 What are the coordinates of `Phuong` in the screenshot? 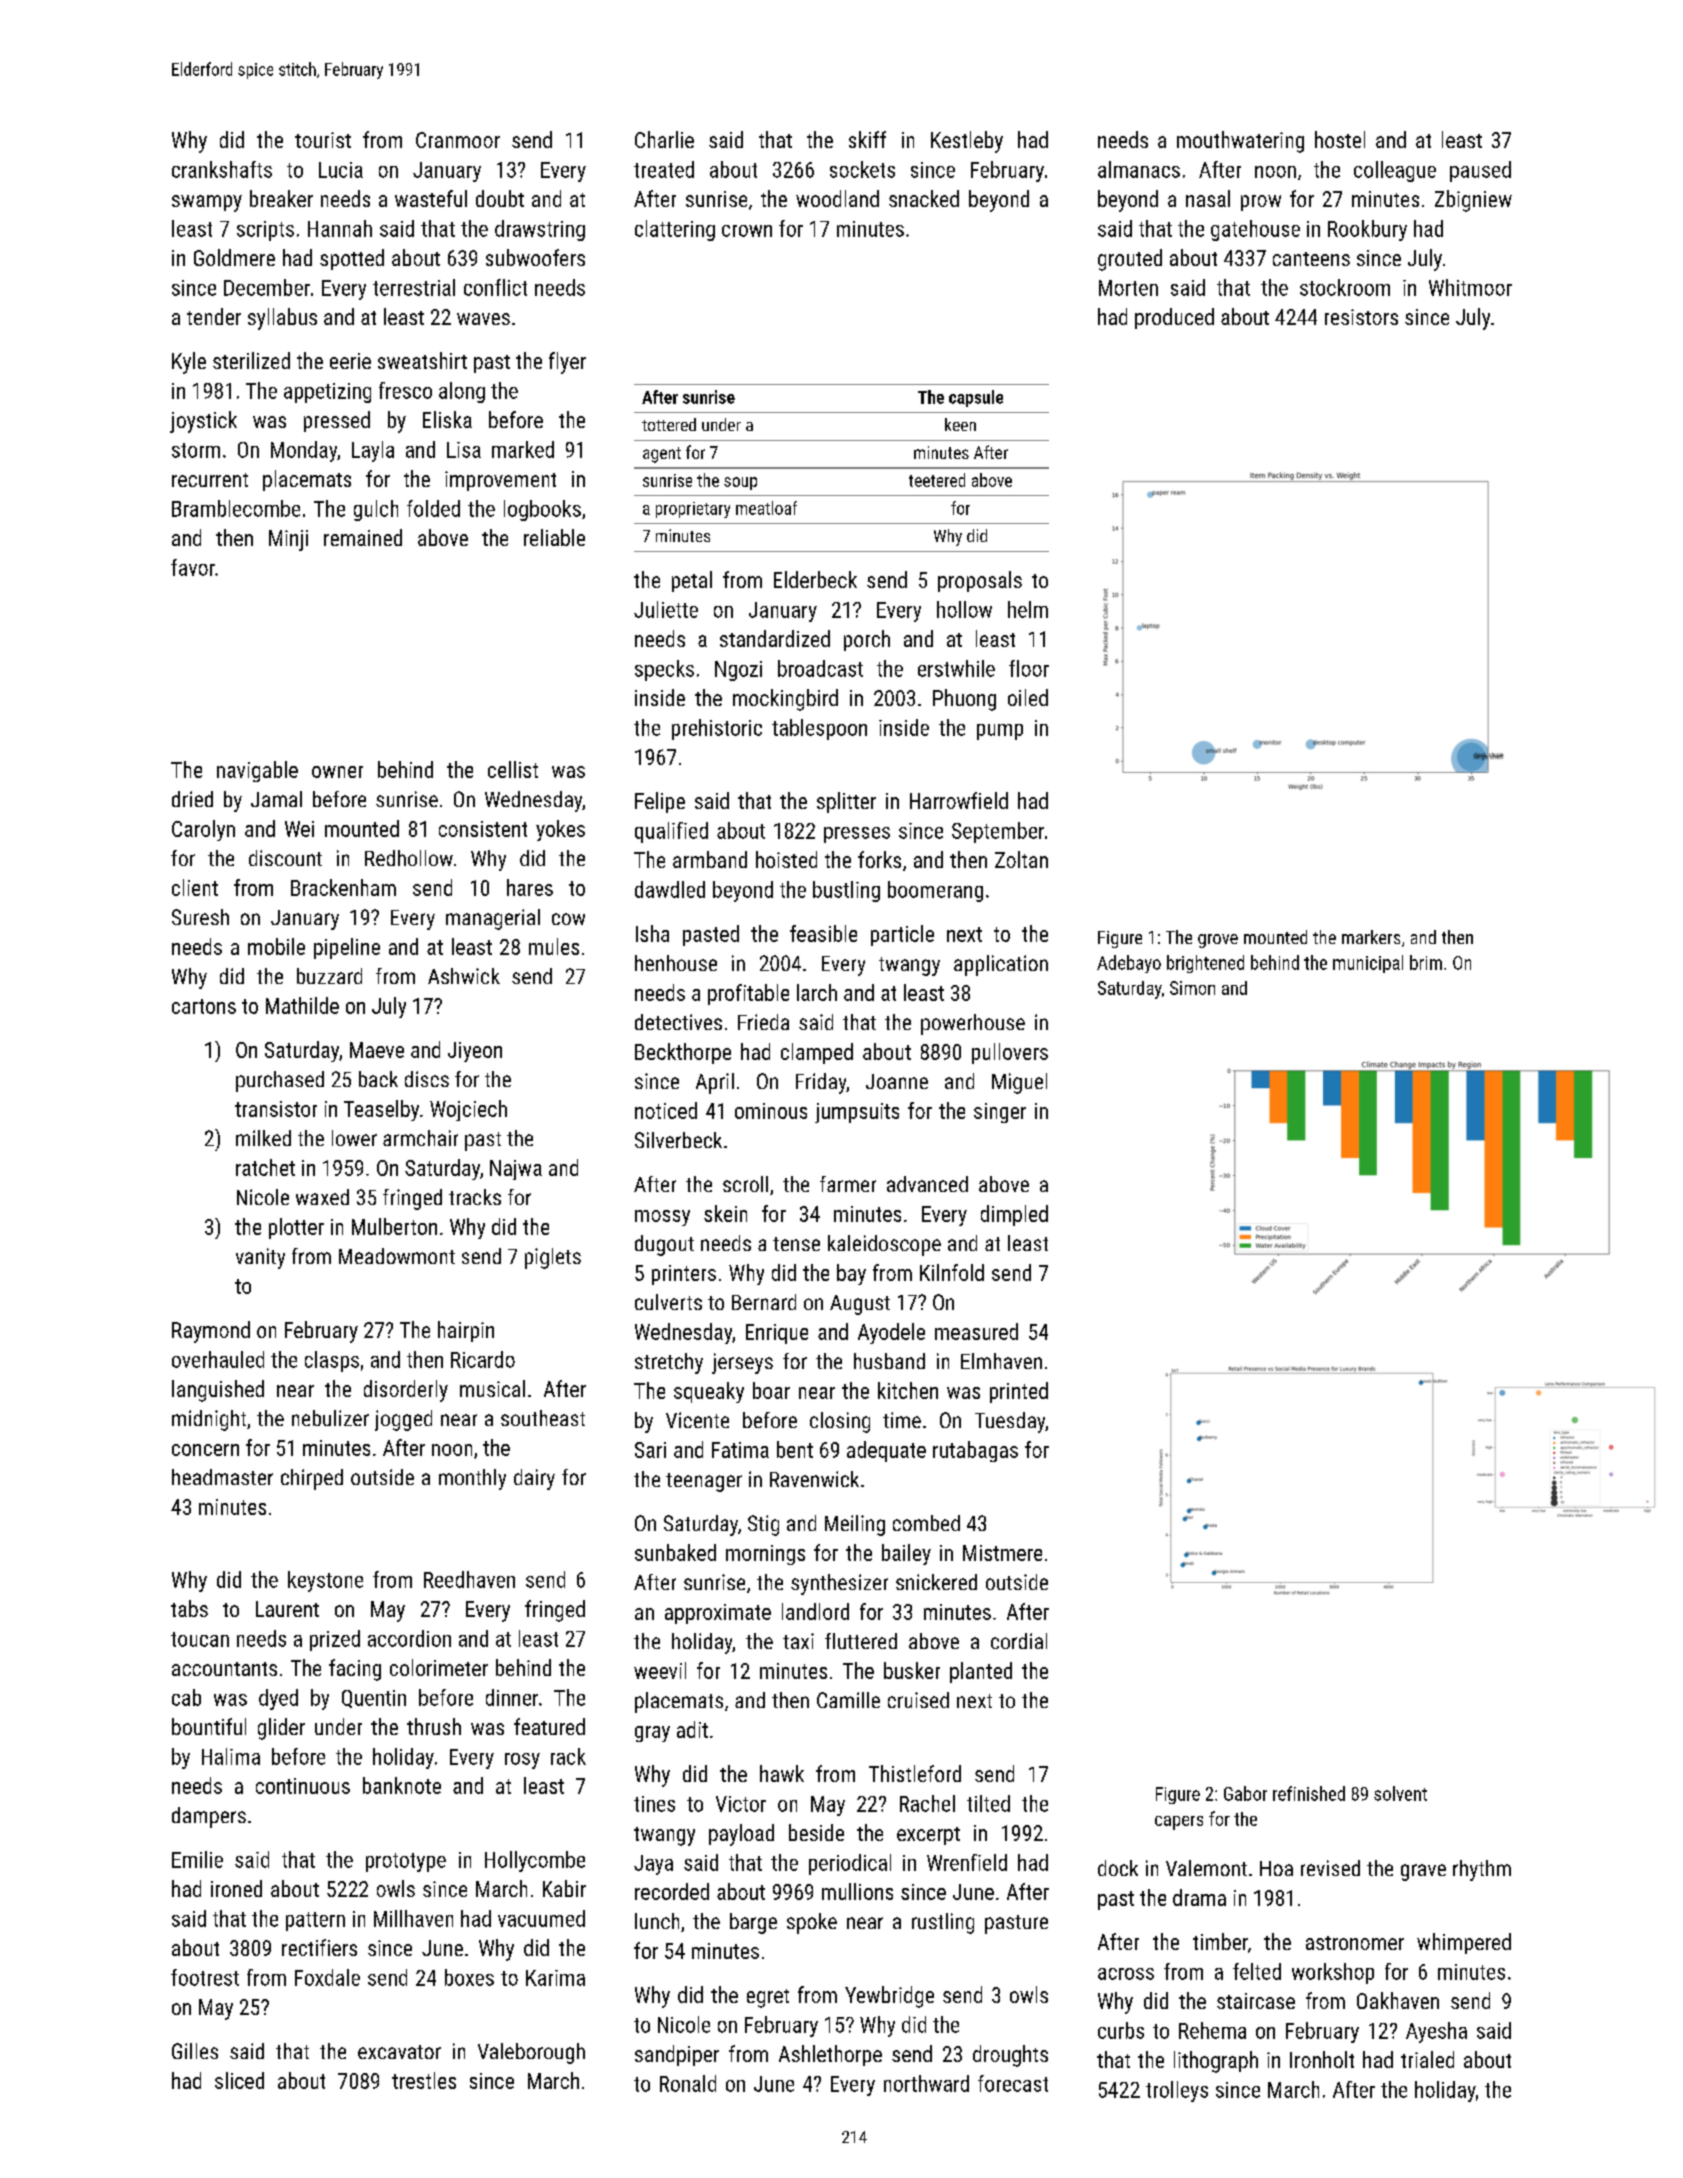 It's located at (964, 700).
